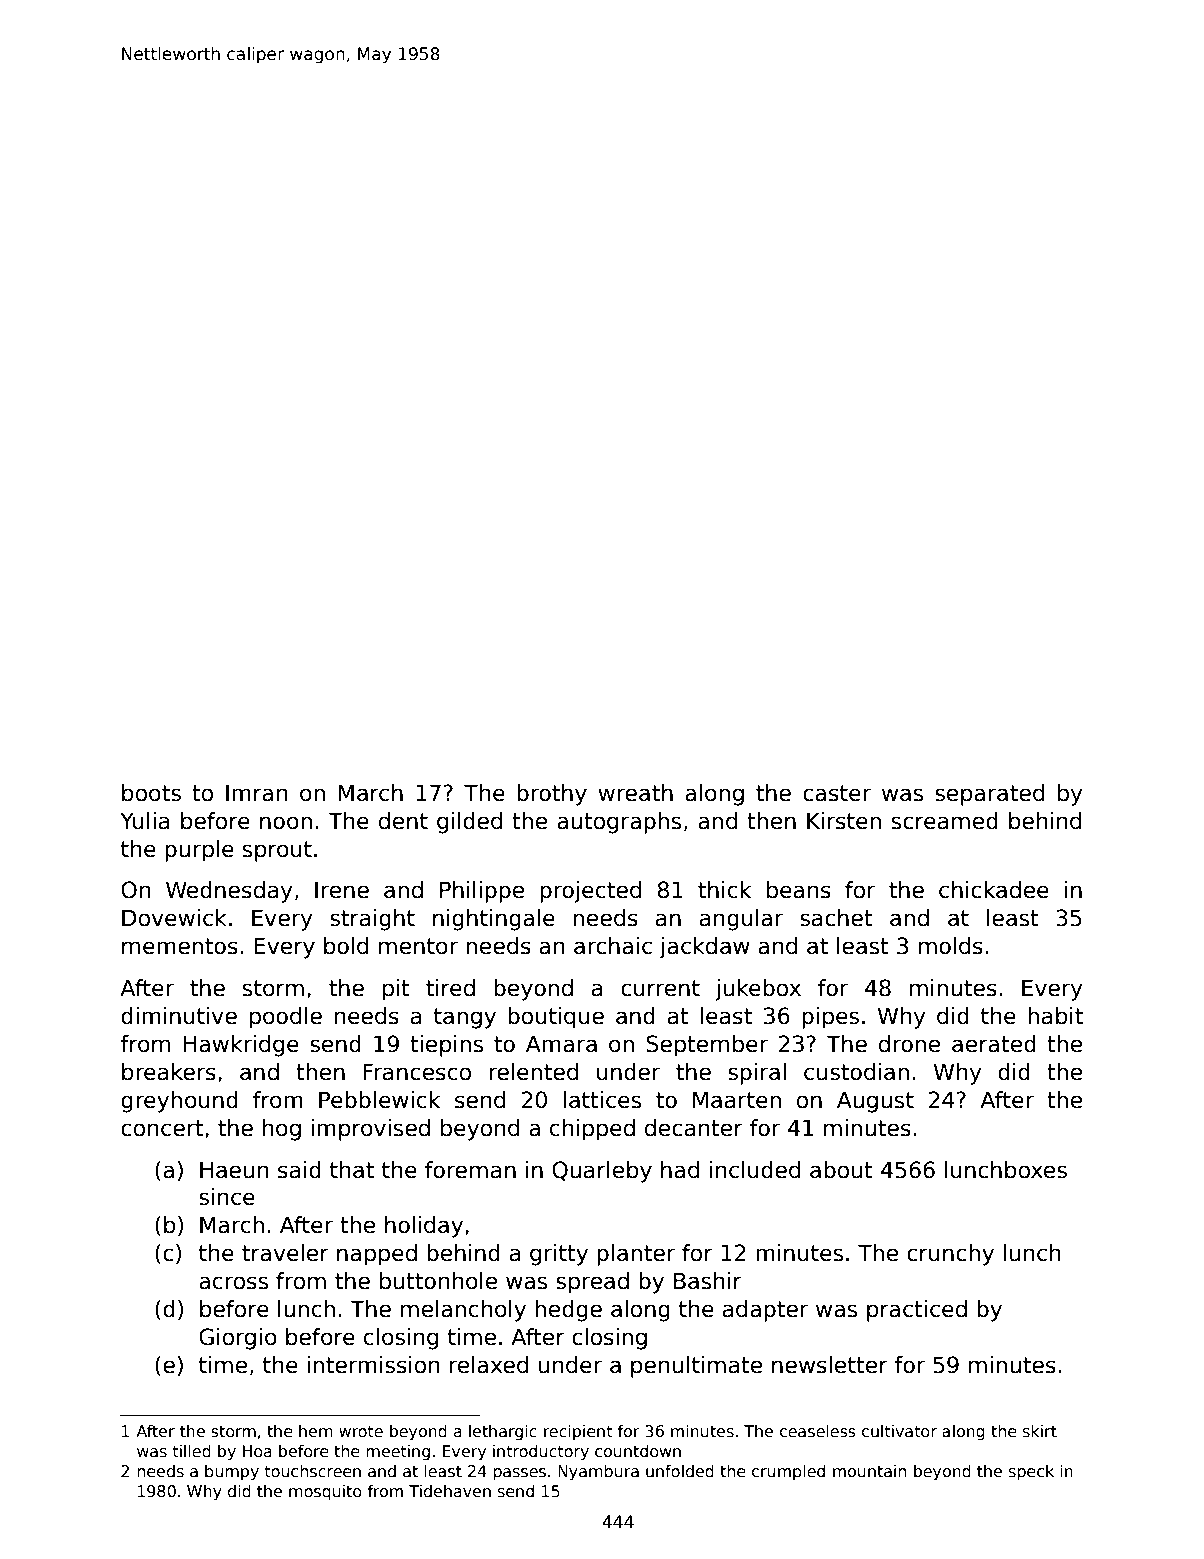 Image resolution: width=1204 pixels, height=1559 pixels. Describe the element at coordinates (1031, 1472) in the screenshot. I see `speck` at that location.
